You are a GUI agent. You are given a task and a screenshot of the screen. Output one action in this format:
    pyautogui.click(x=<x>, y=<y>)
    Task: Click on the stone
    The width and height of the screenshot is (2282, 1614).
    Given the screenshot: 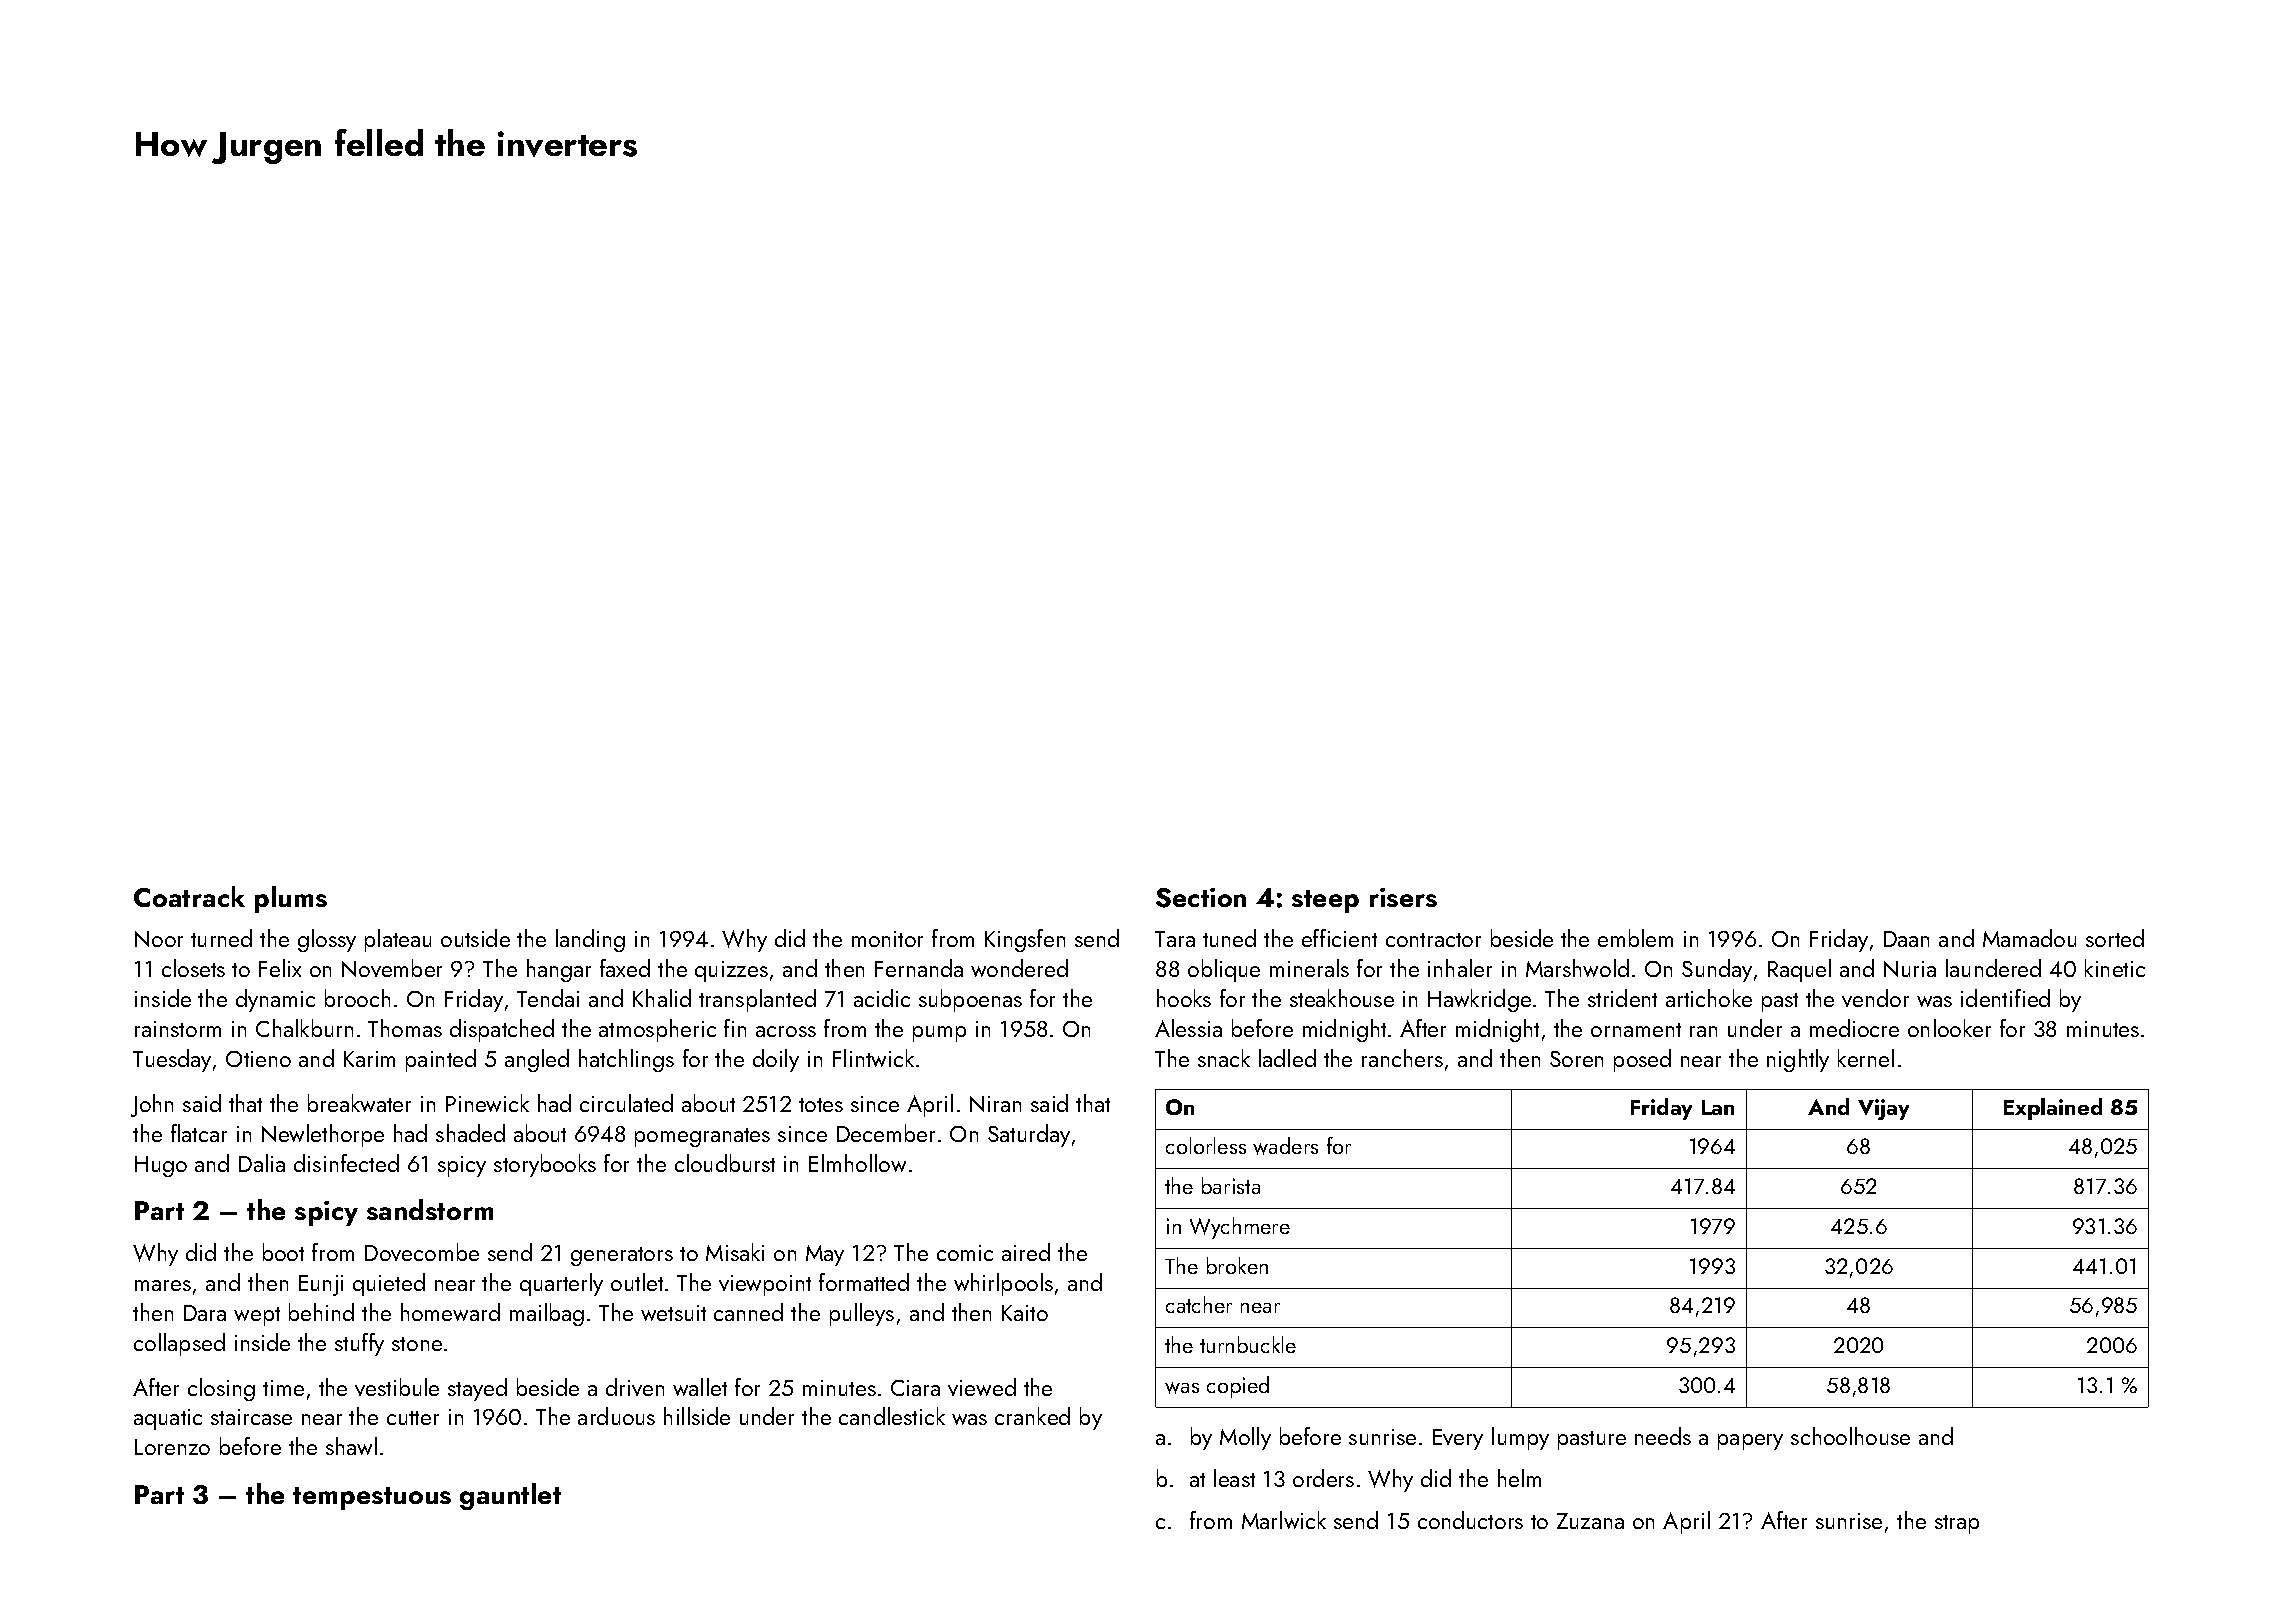 What is the action you would take?
    pyautogui.click(x=417, y=1344)
